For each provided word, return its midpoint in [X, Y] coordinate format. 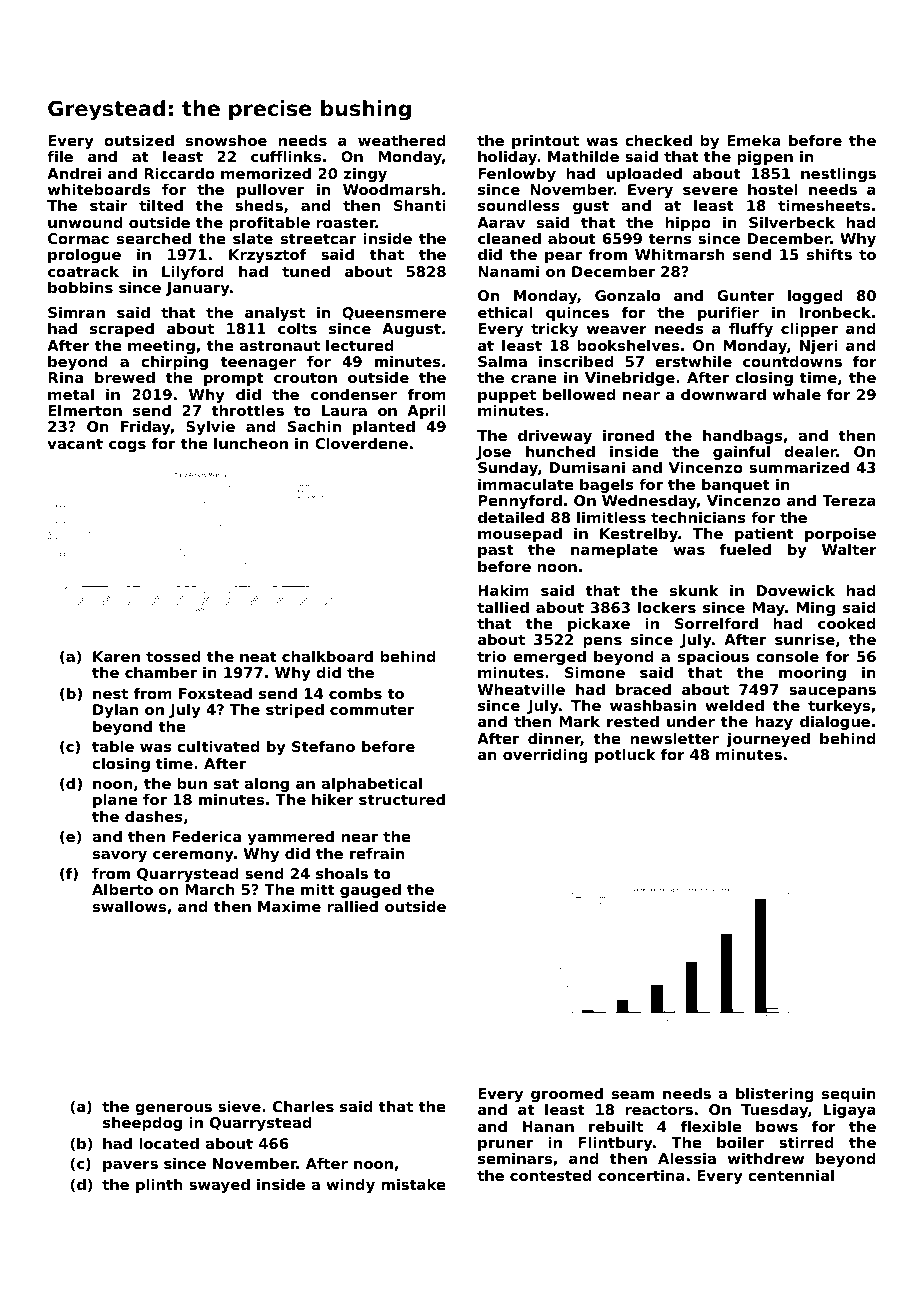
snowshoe [226, 140]
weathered [402, 140]
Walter [849, 549]
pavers [130, 1166]
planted [384, 428]
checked [658, 140]
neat [258, 656]
